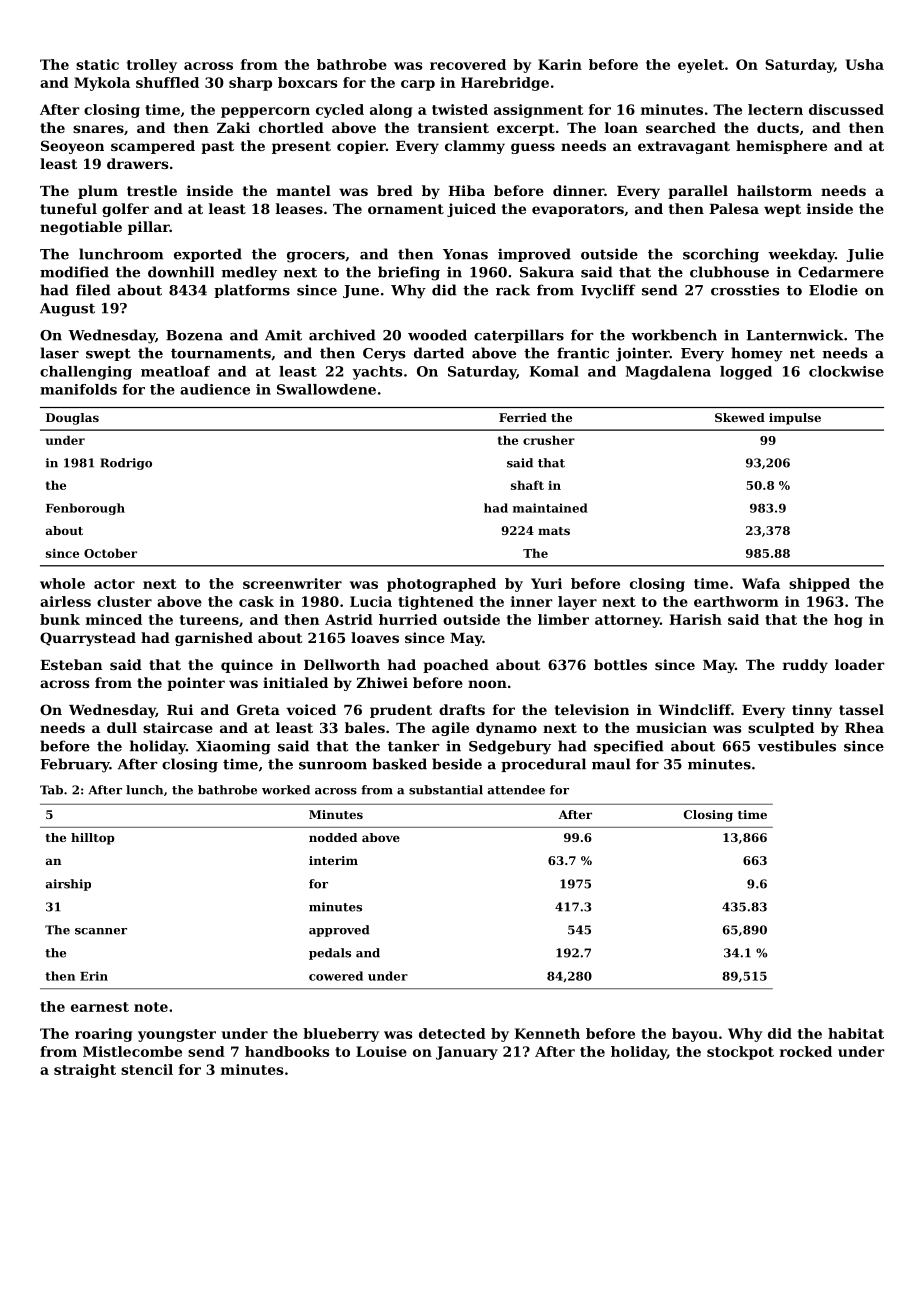 The height and width of the document is (1308, 924). I want to click on Douglas, so click(72, 419).
